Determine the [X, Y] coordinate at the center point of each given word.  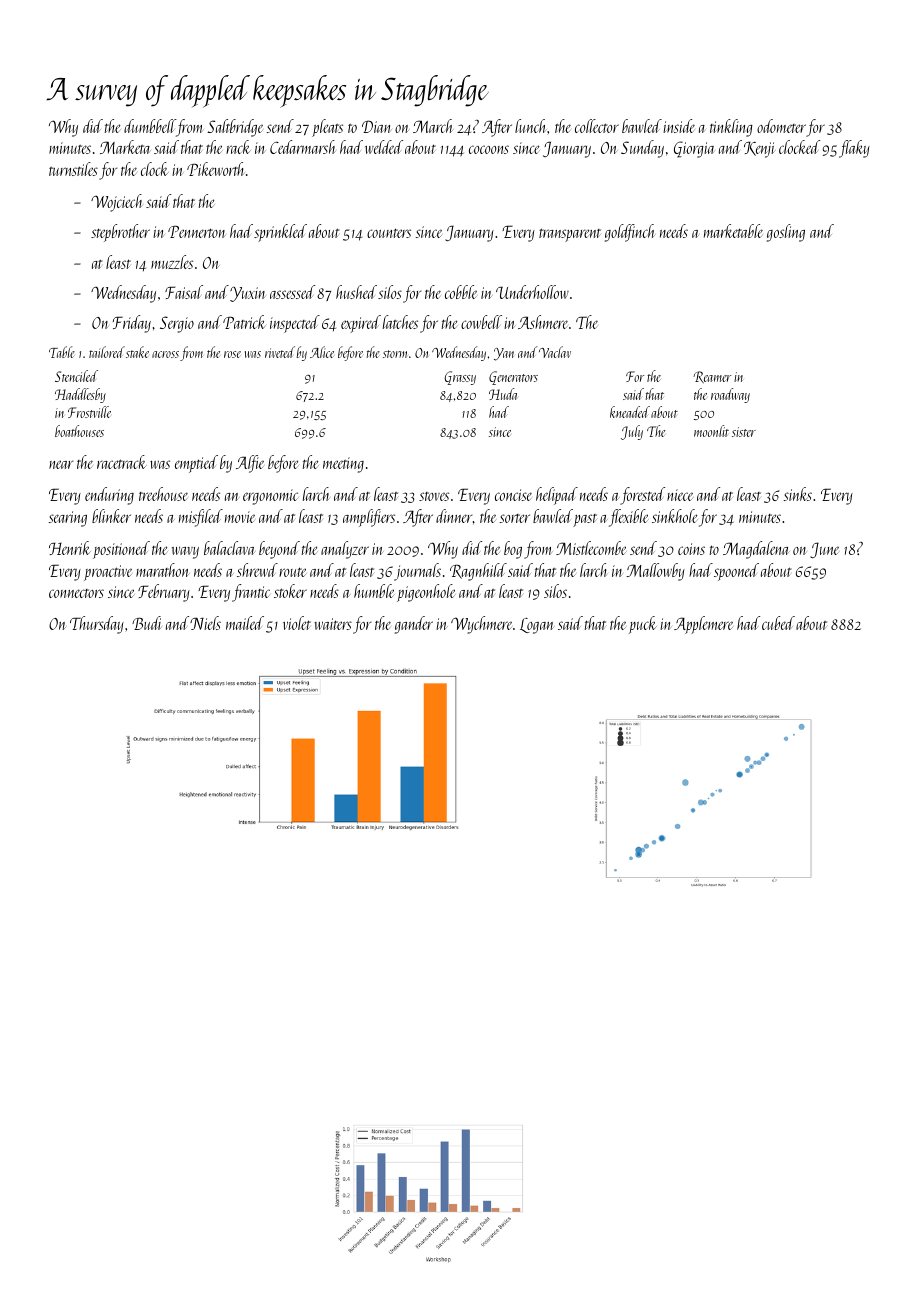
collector [597, 126]
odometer [781, 126]
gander [414, 625]
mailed [245, 623]
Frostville [89, 412]
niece [680, 495]
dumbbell [150, 126]
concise [513, 495]
